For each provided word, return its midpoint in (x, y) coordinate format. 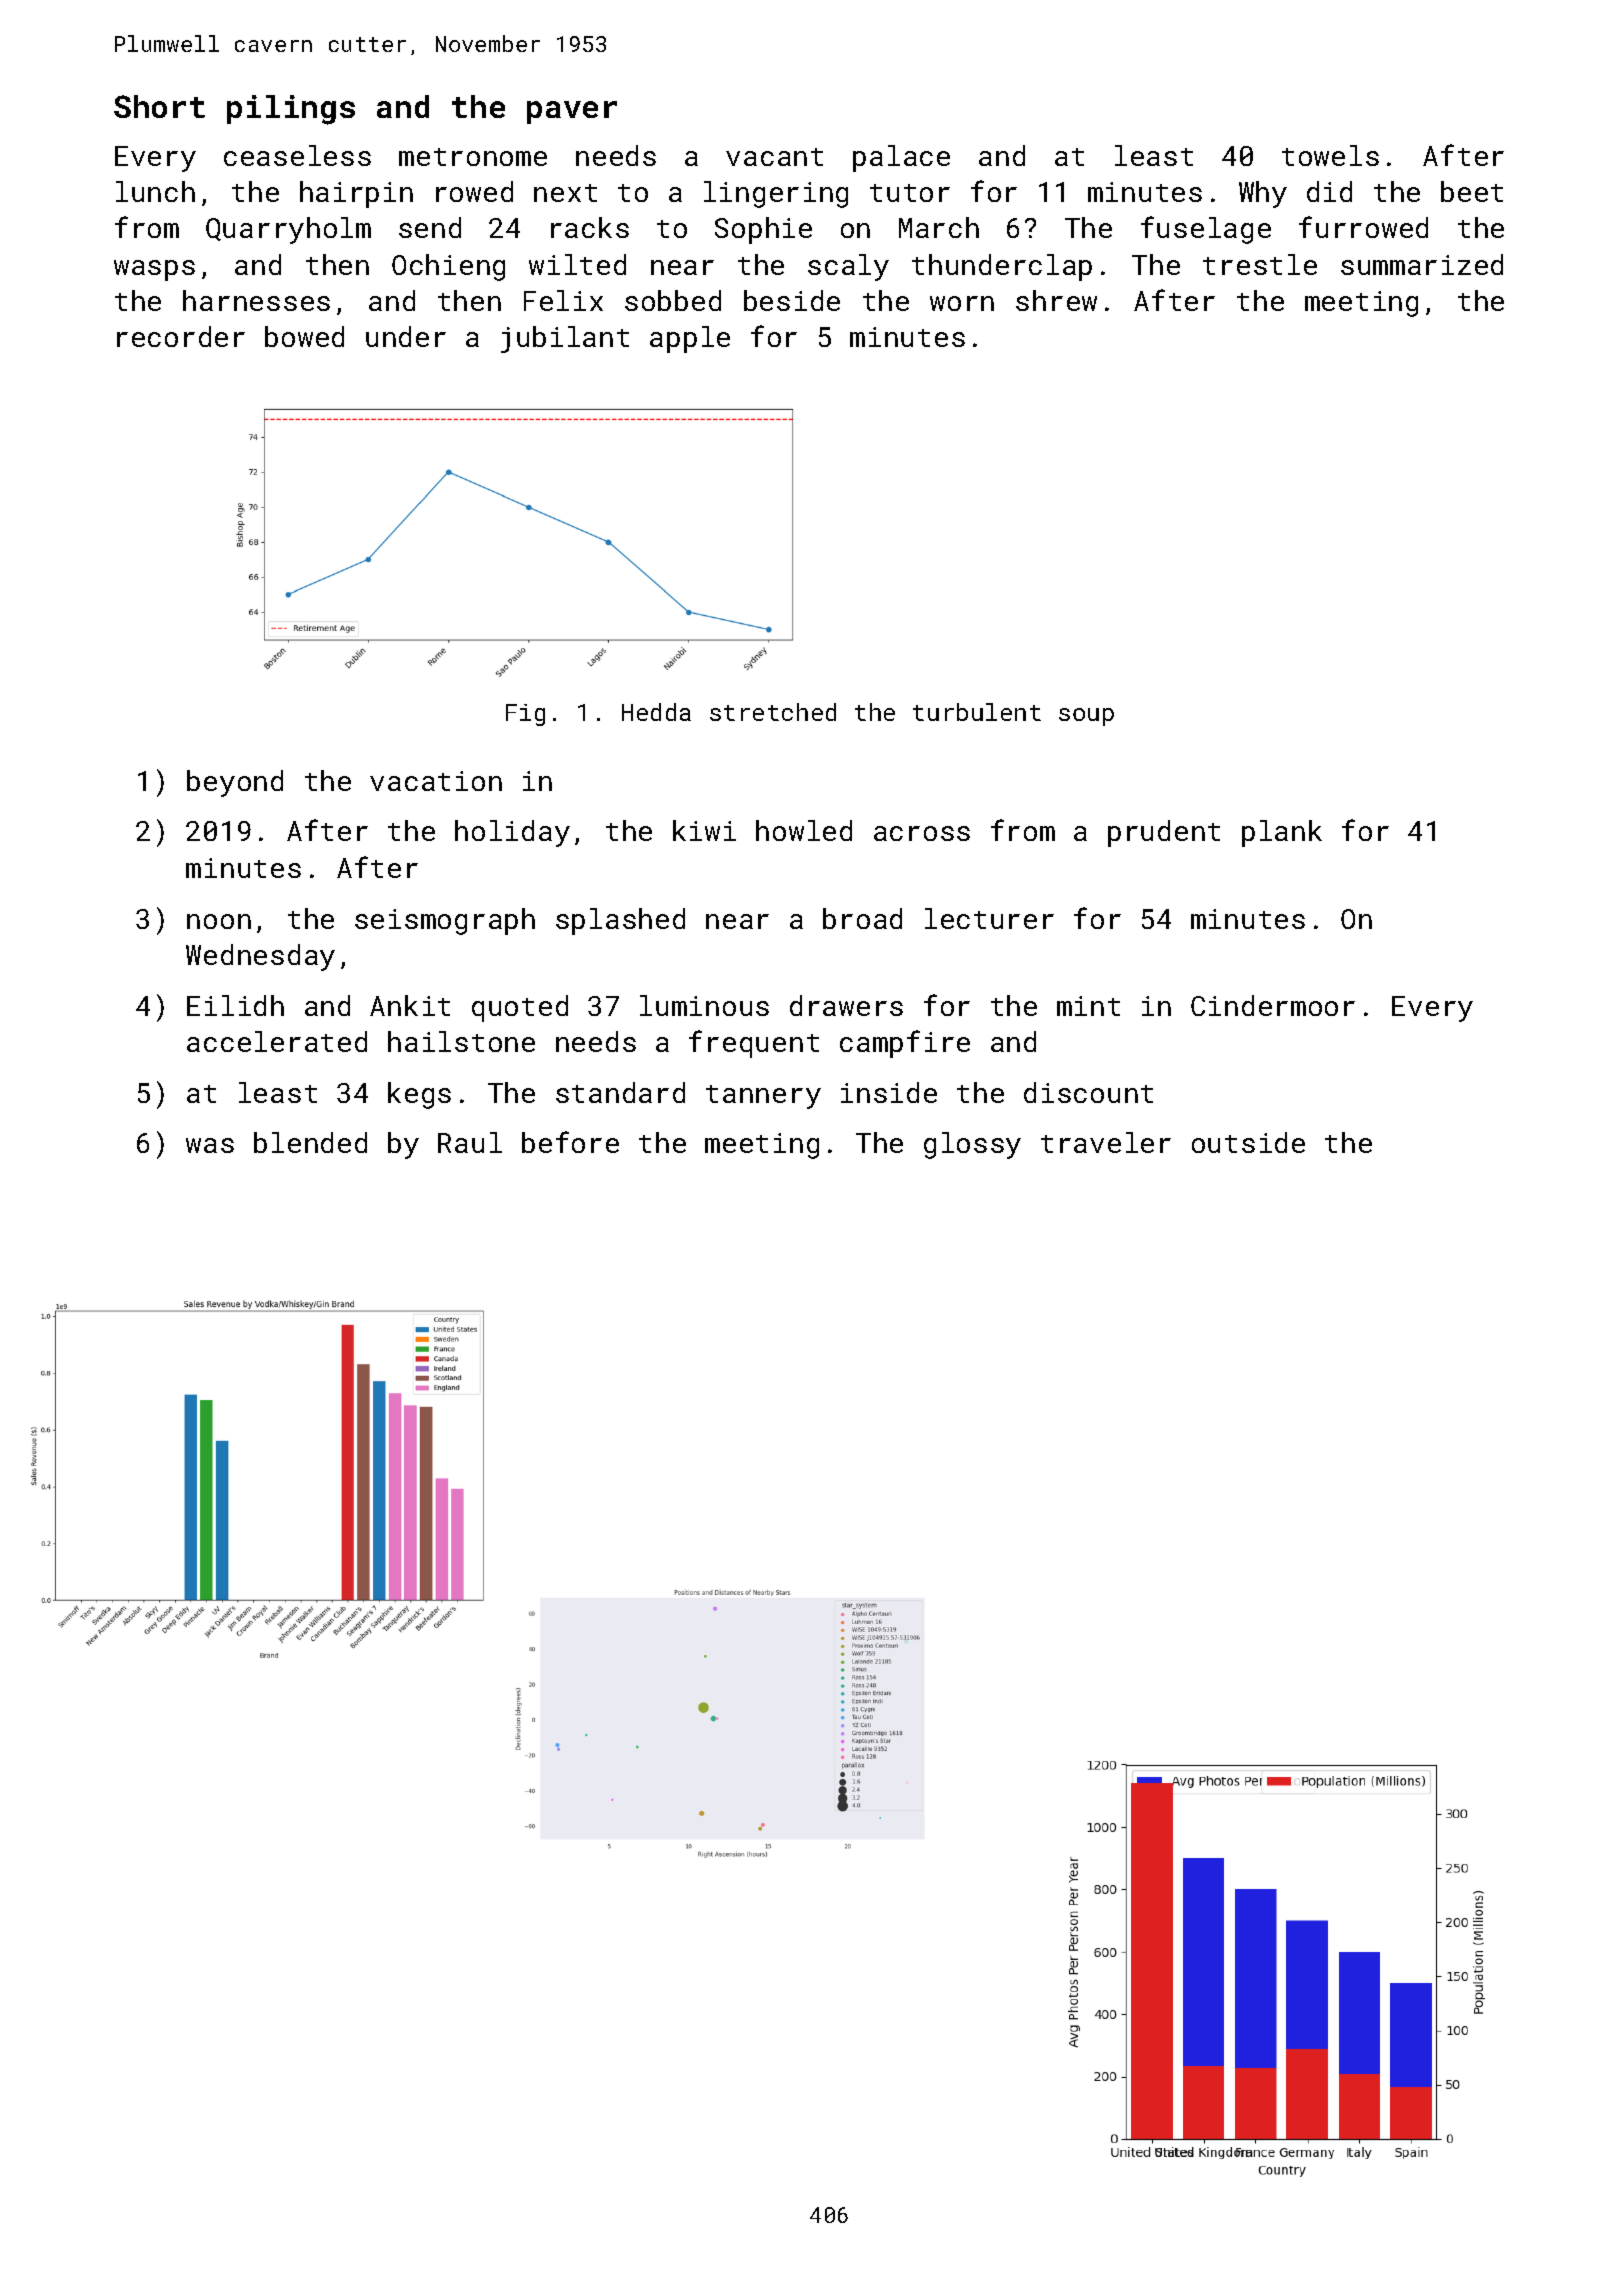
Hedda (656, 712)
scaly (848, 267)
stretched (773, 712)
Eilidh (235, 1005)
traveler (1106, 1142)
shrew (1056, 300)
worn (962, 303)
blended (310, 1142)
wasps (154, 270)
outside (1248, 1142)
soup (1086, 717)
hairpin (356, 194)
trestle (1260, 264)
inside (889, 1092)
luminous (704, 1005)
